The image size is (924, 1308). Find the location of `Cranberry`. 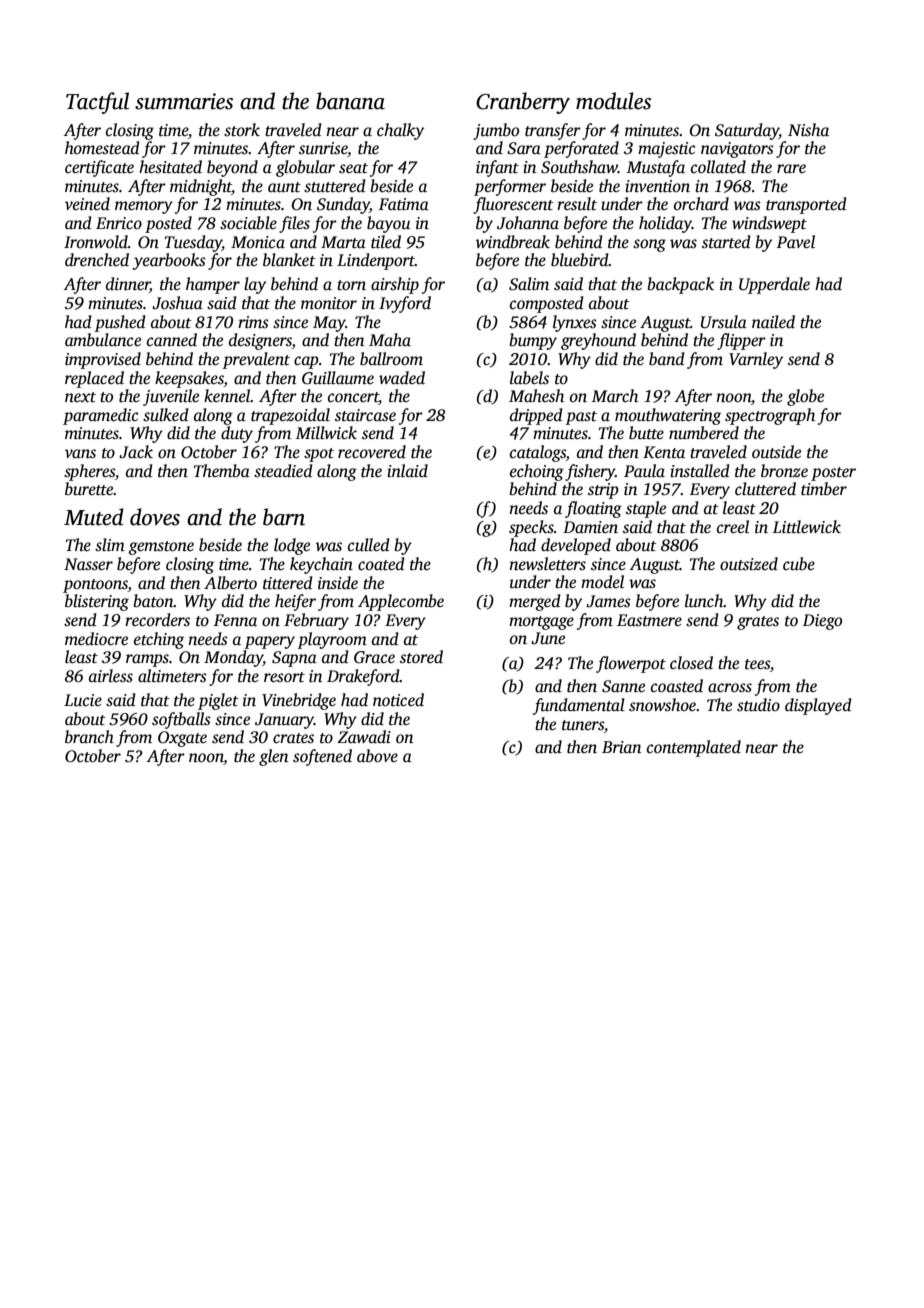

Cranberry is located at coordinates (523, 103).
